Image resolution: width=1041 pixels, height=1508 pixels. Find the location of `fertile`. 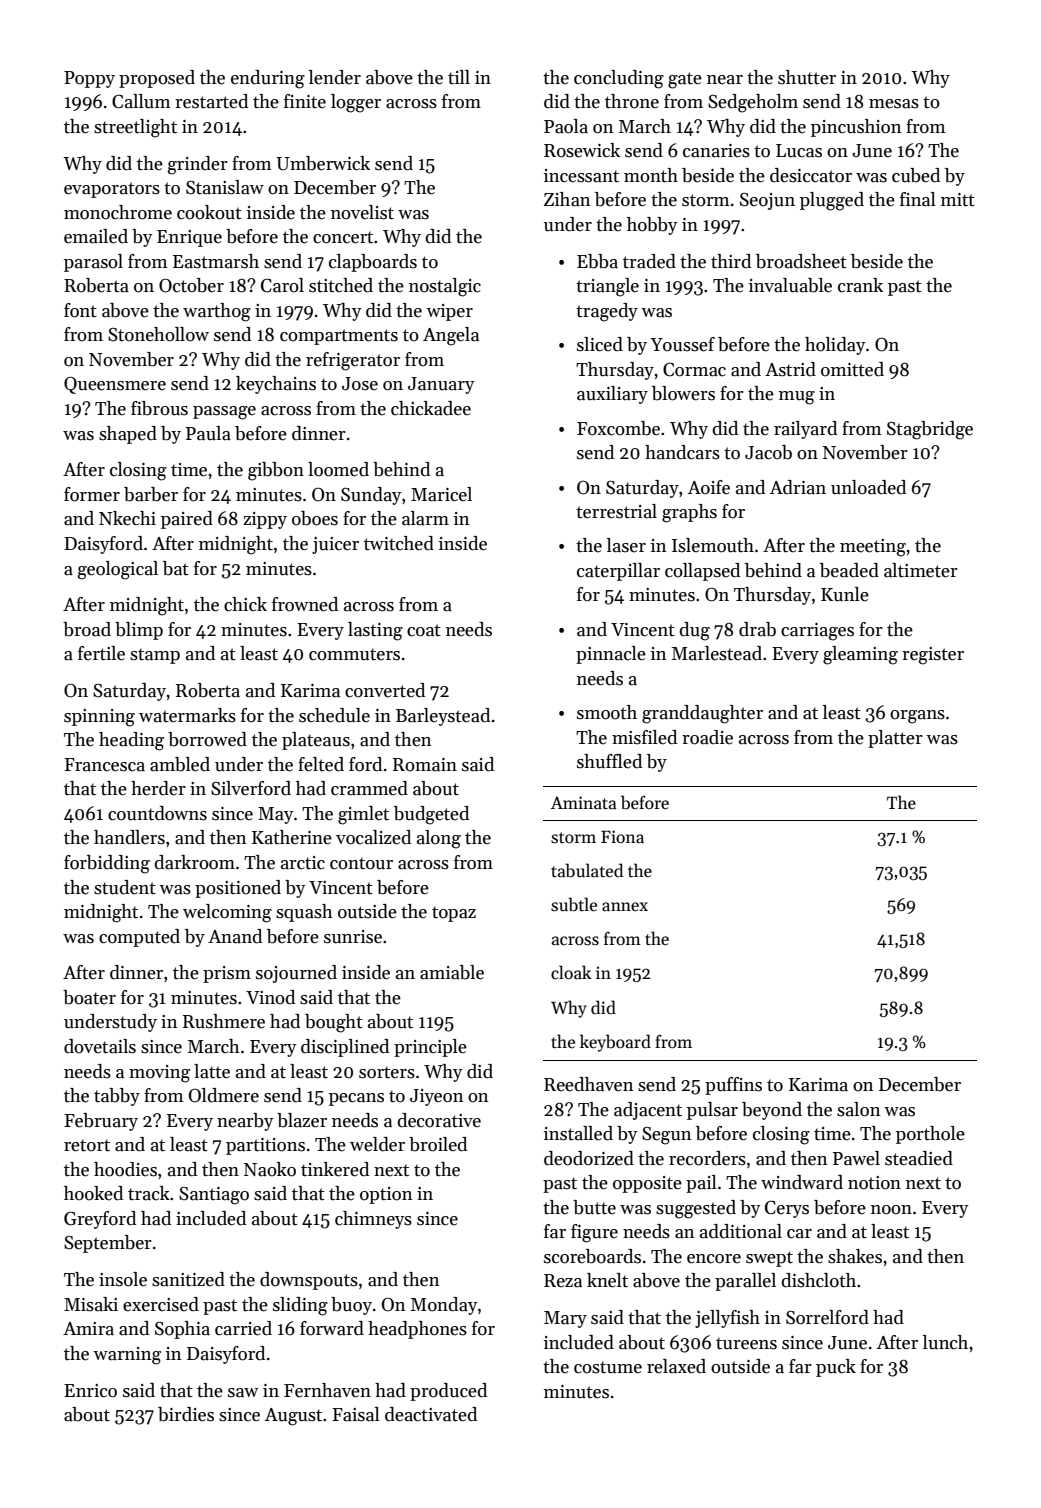

fertile is located at coordinates (101, 653).
